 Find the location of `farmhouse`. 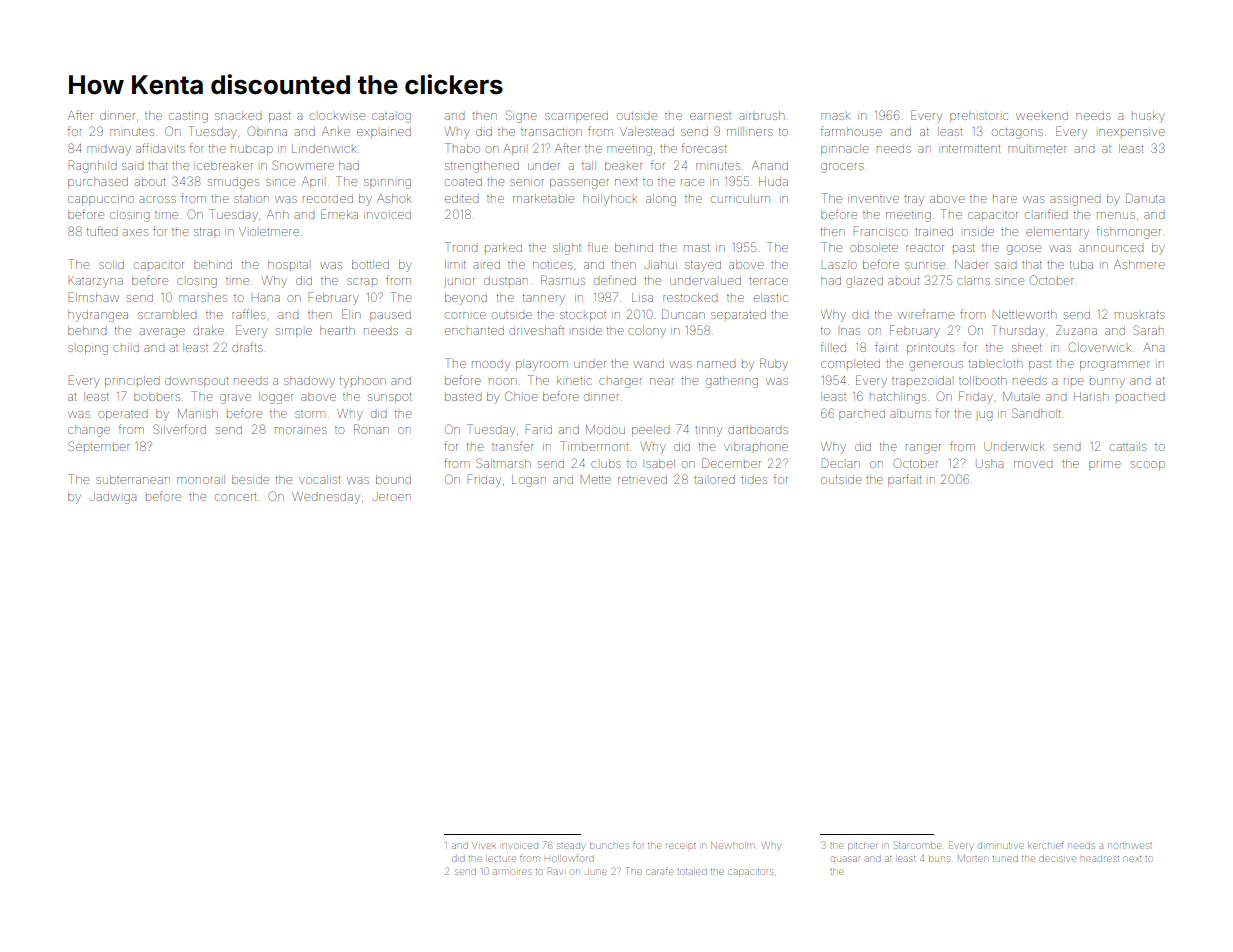

farmhouse is located at coordinates (851, 131).
